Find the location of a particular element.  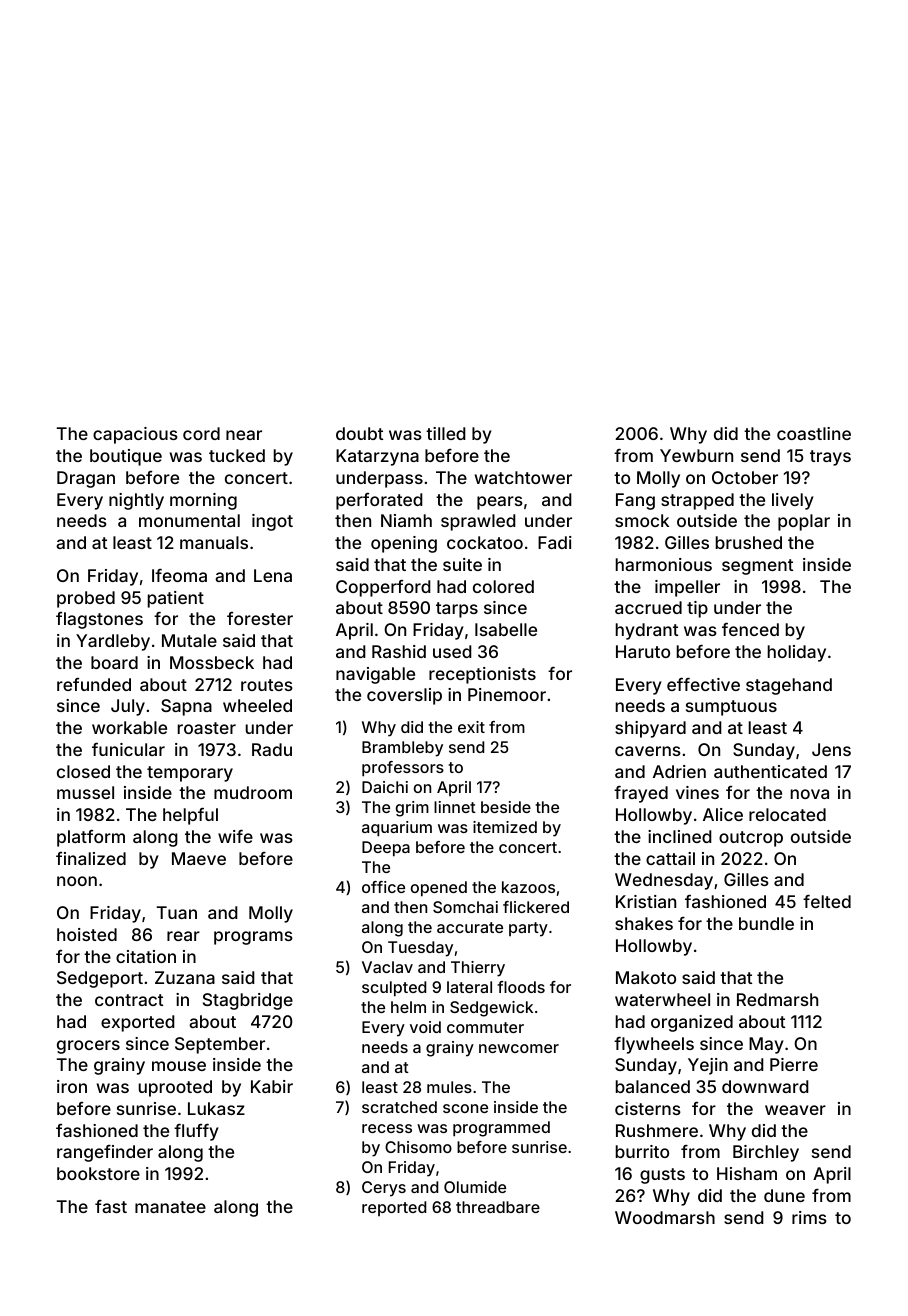

rims is located at coordinates (809, 1217).
